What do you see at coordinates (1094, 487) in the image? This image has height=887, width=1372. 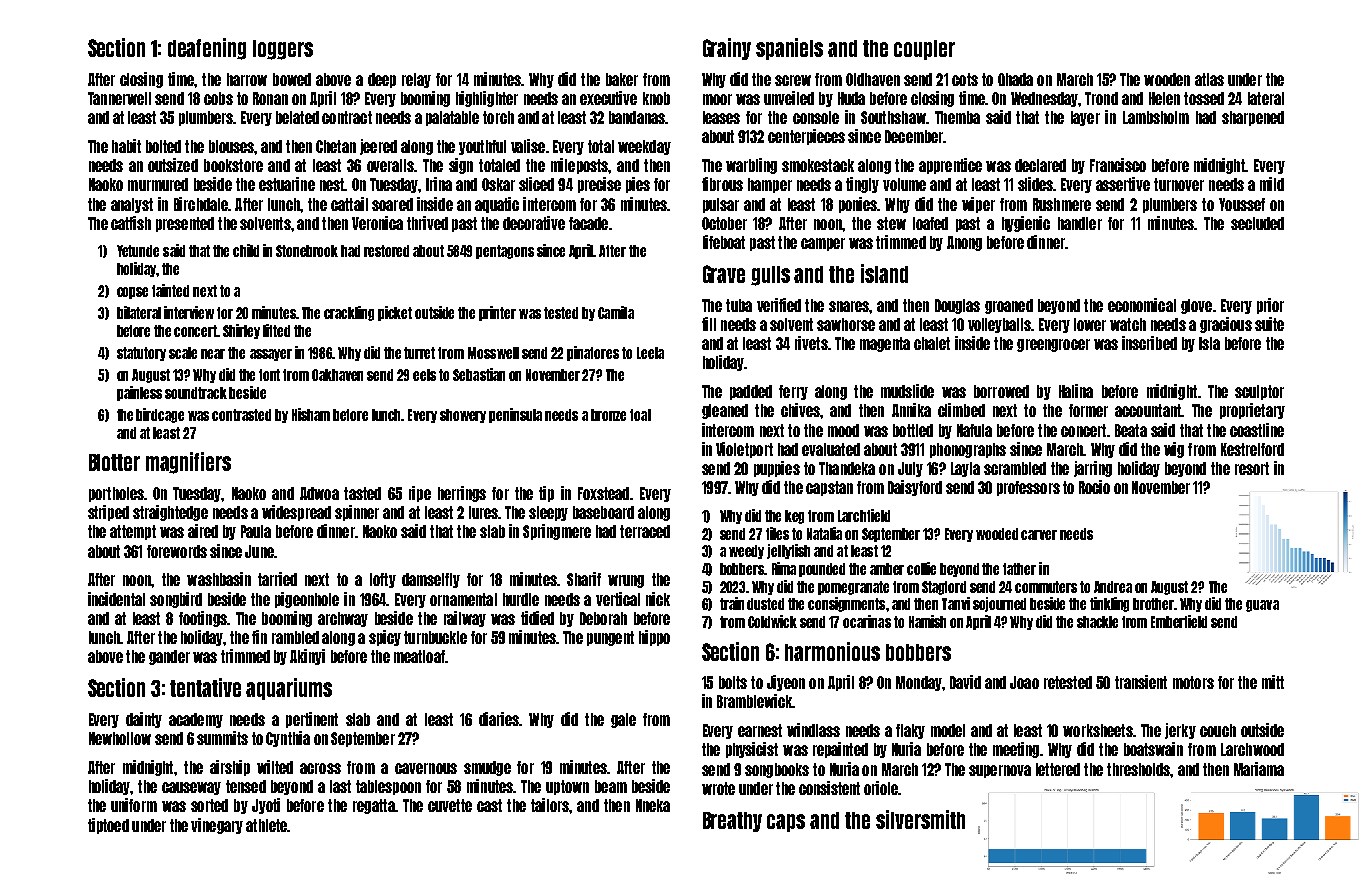 I see `Rocio` at bounding box center [1094, 487].
